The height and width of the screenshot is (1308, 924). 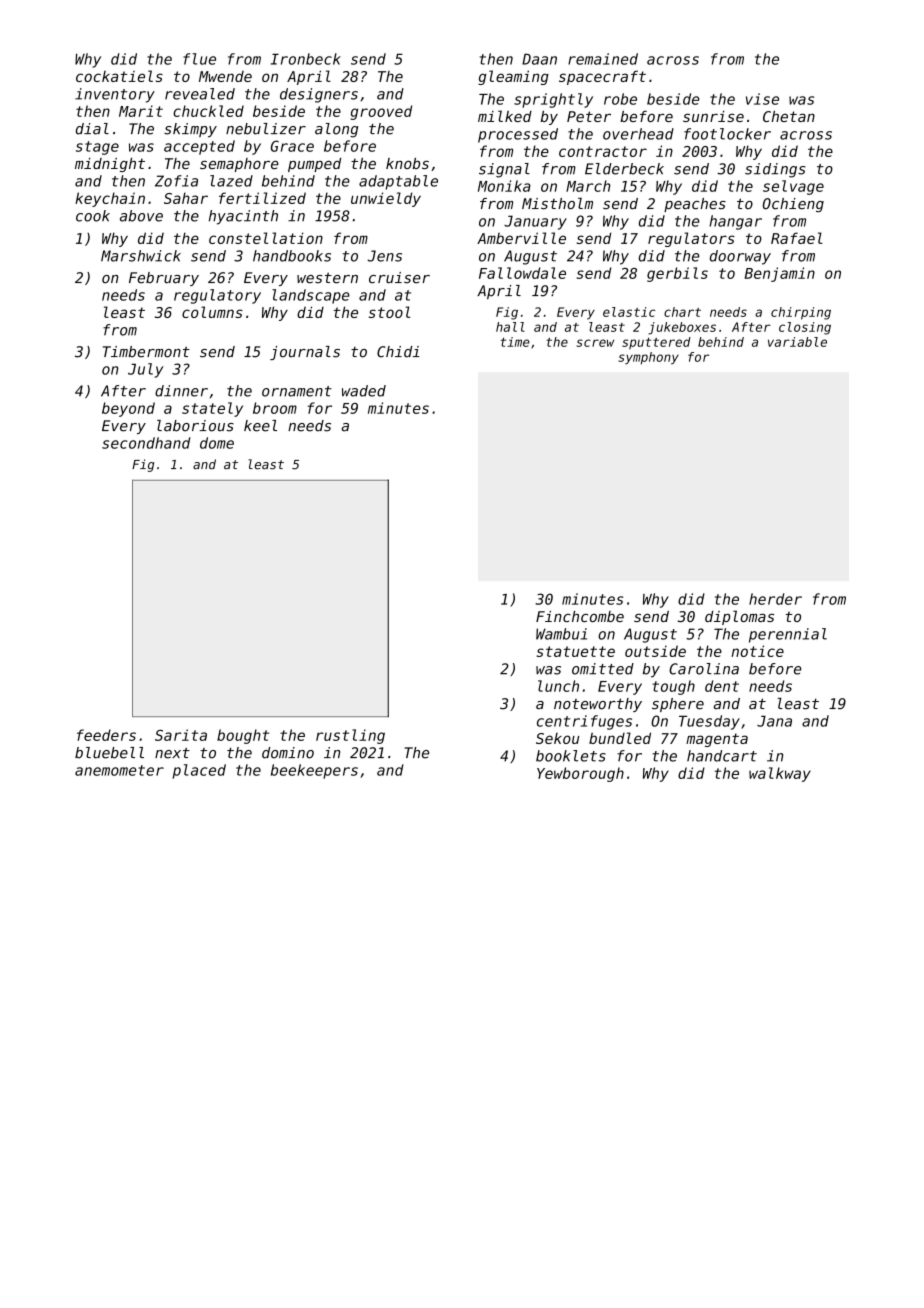 I want to click on nebulizer, so click(x=266, y=129).
